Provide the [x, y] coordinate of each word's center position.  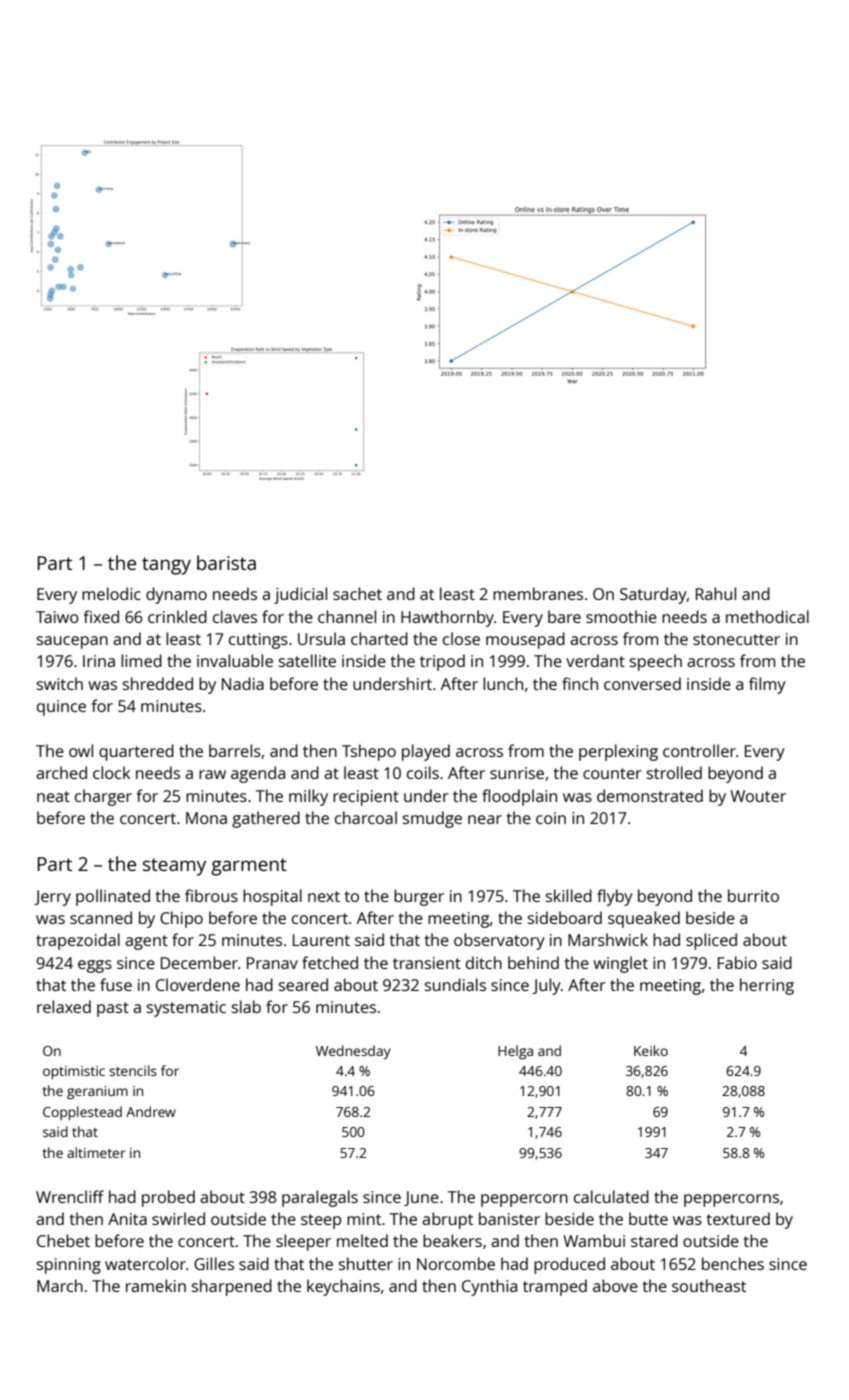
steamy [174, 867]
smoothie [621, 616]
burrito [753, 895]
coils [423, 772]
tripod [442, 662]
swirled [178, 1218]
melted [362, 1240]
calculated [611, 1196]
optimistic [74, 1072]
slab [246, 1006]
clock [111, 772]
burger [419, 897]
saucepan [72, 642]
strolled [674, 772]
